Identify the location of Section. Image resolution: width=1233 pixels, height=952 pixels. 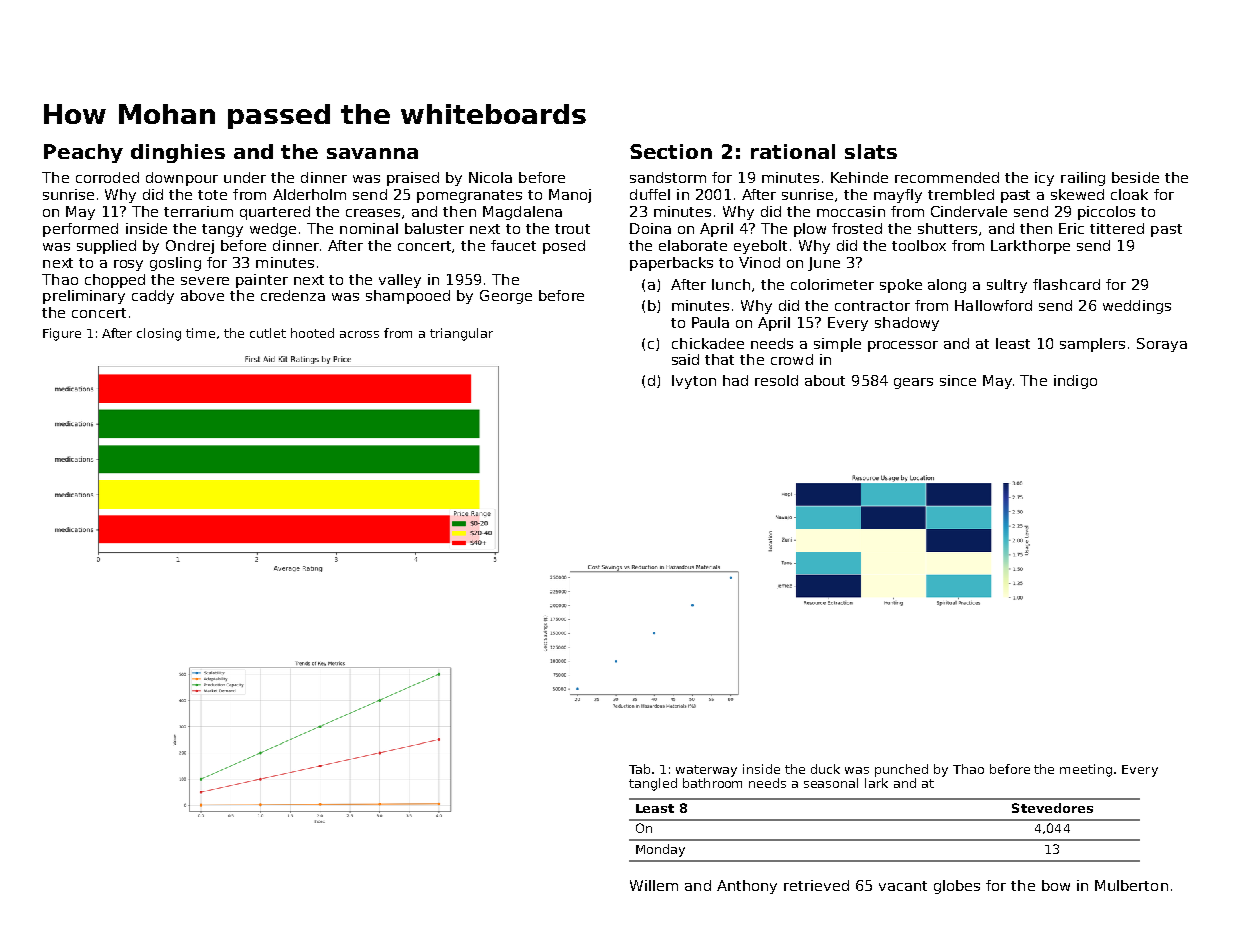
(671, 151).
